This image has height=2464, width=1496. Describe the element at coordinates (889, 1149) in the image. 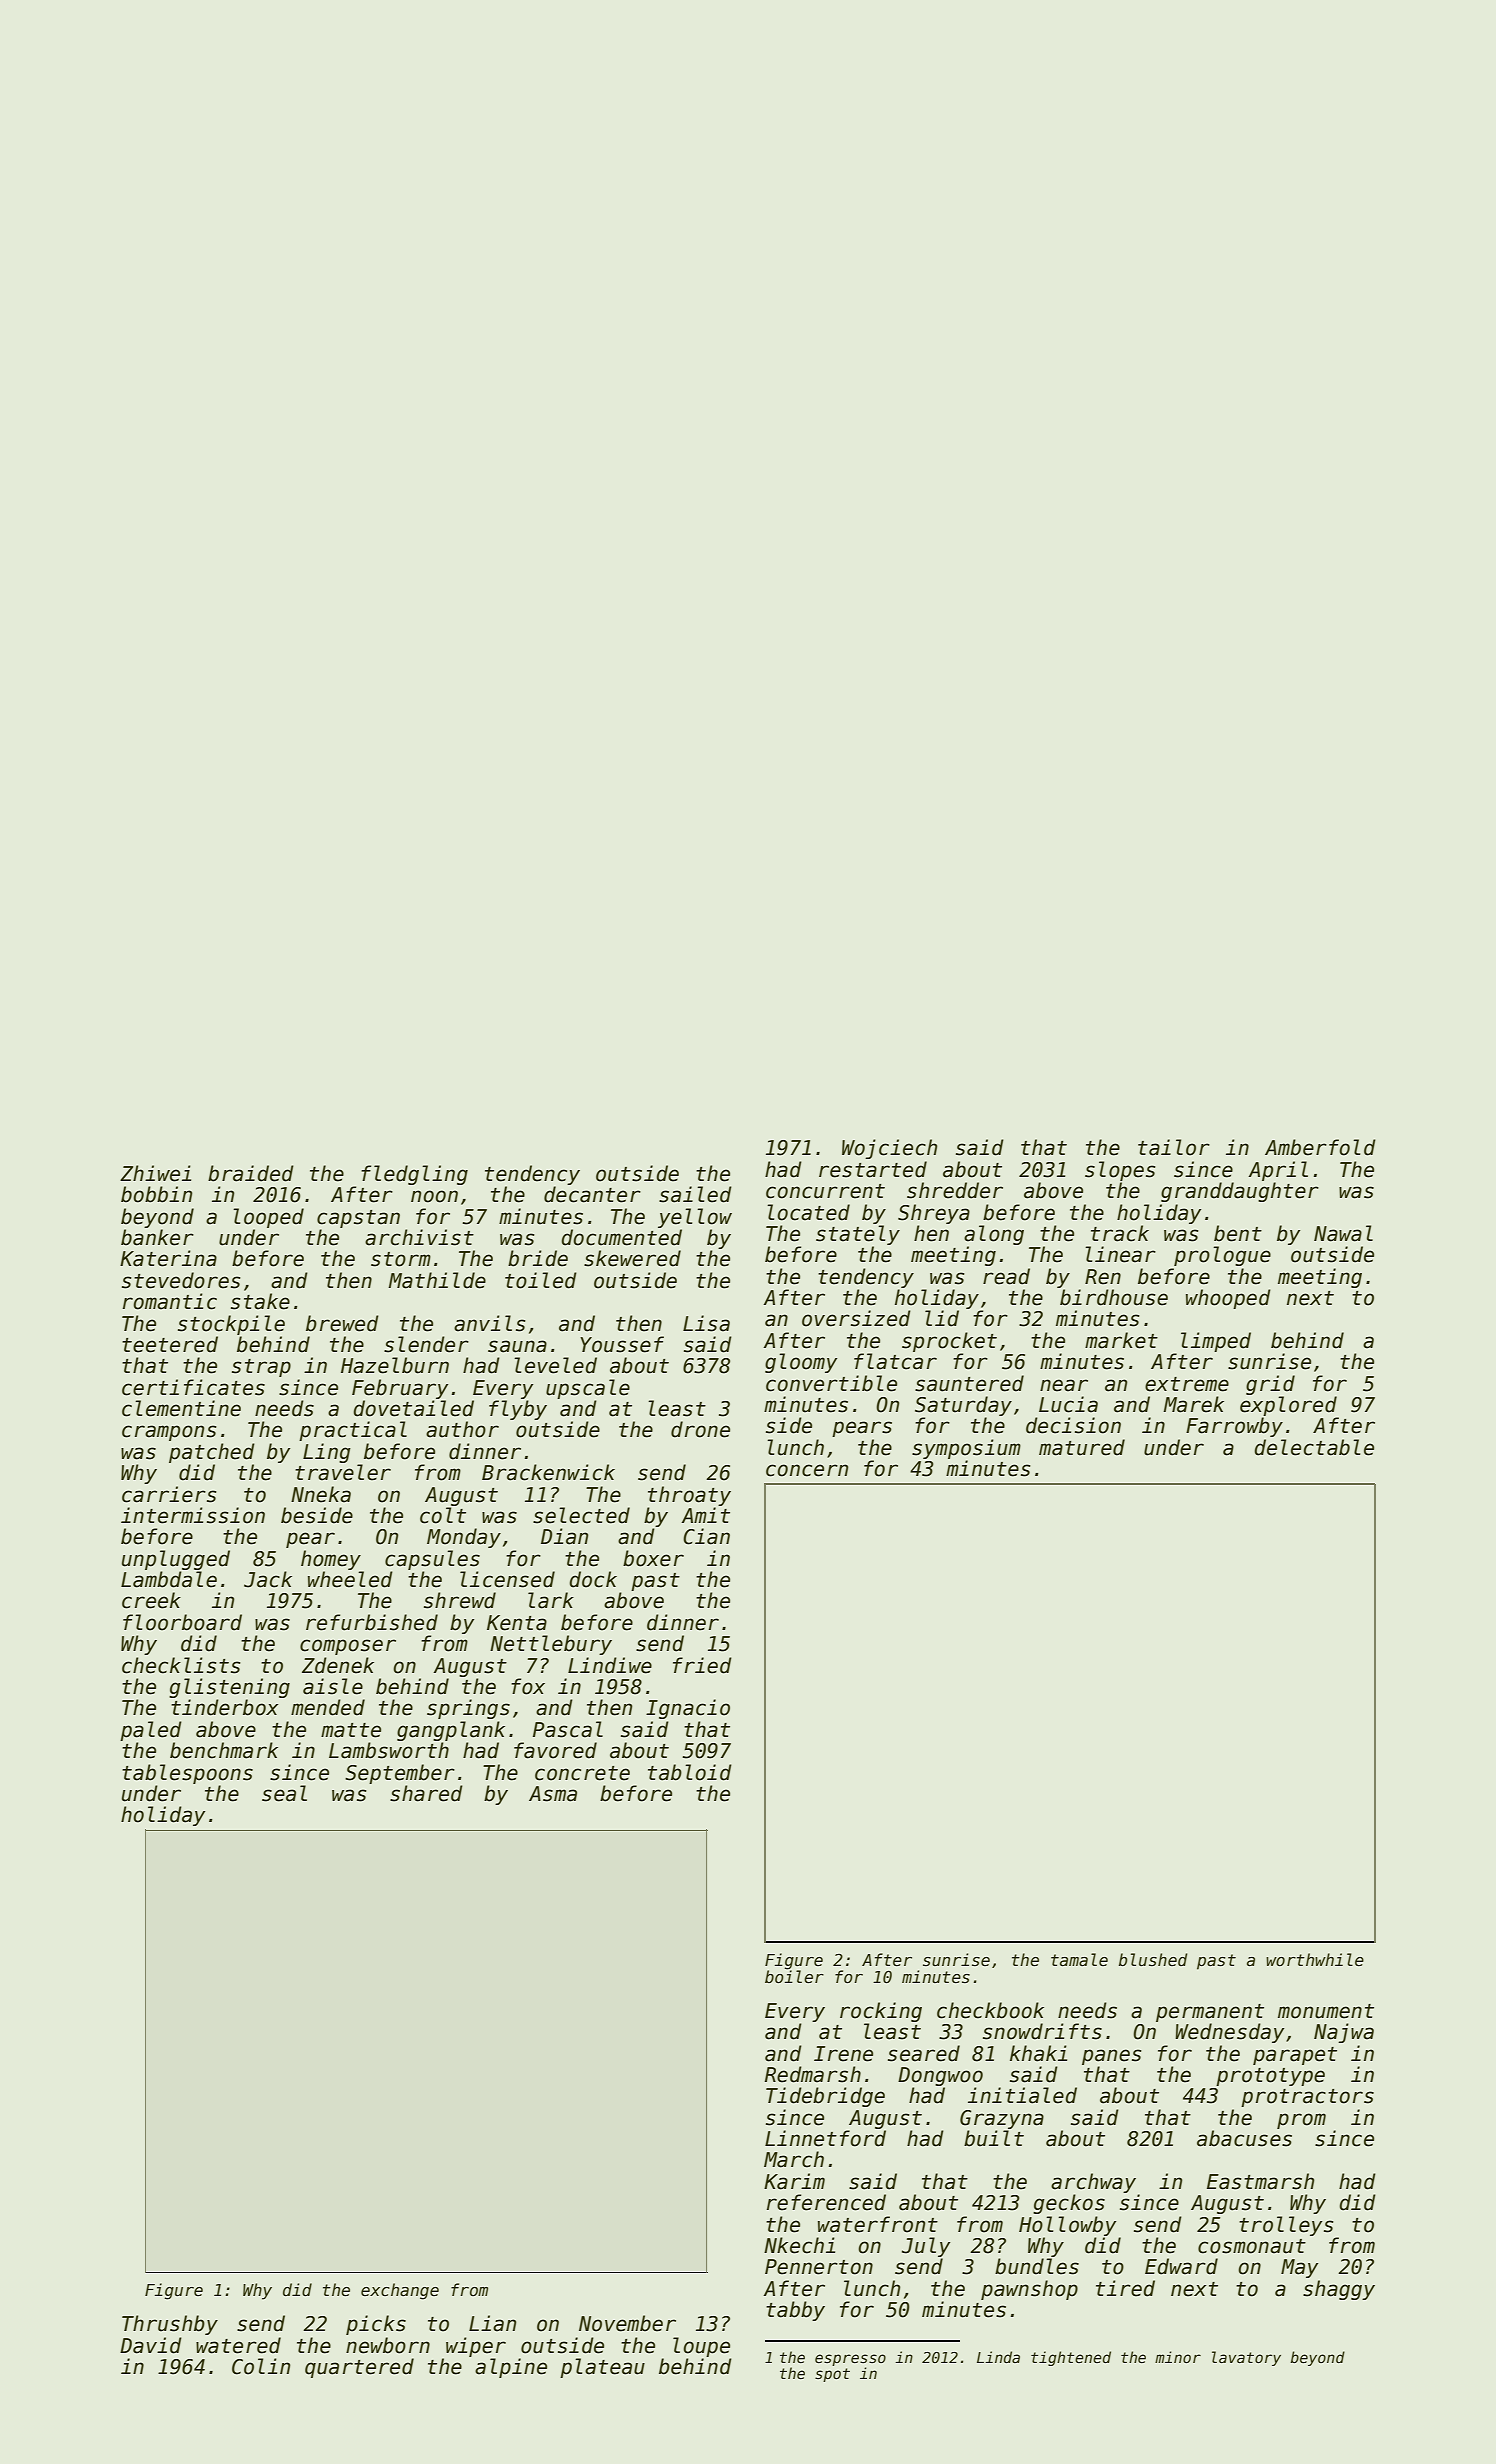

I see `Wojciech` at that location.
